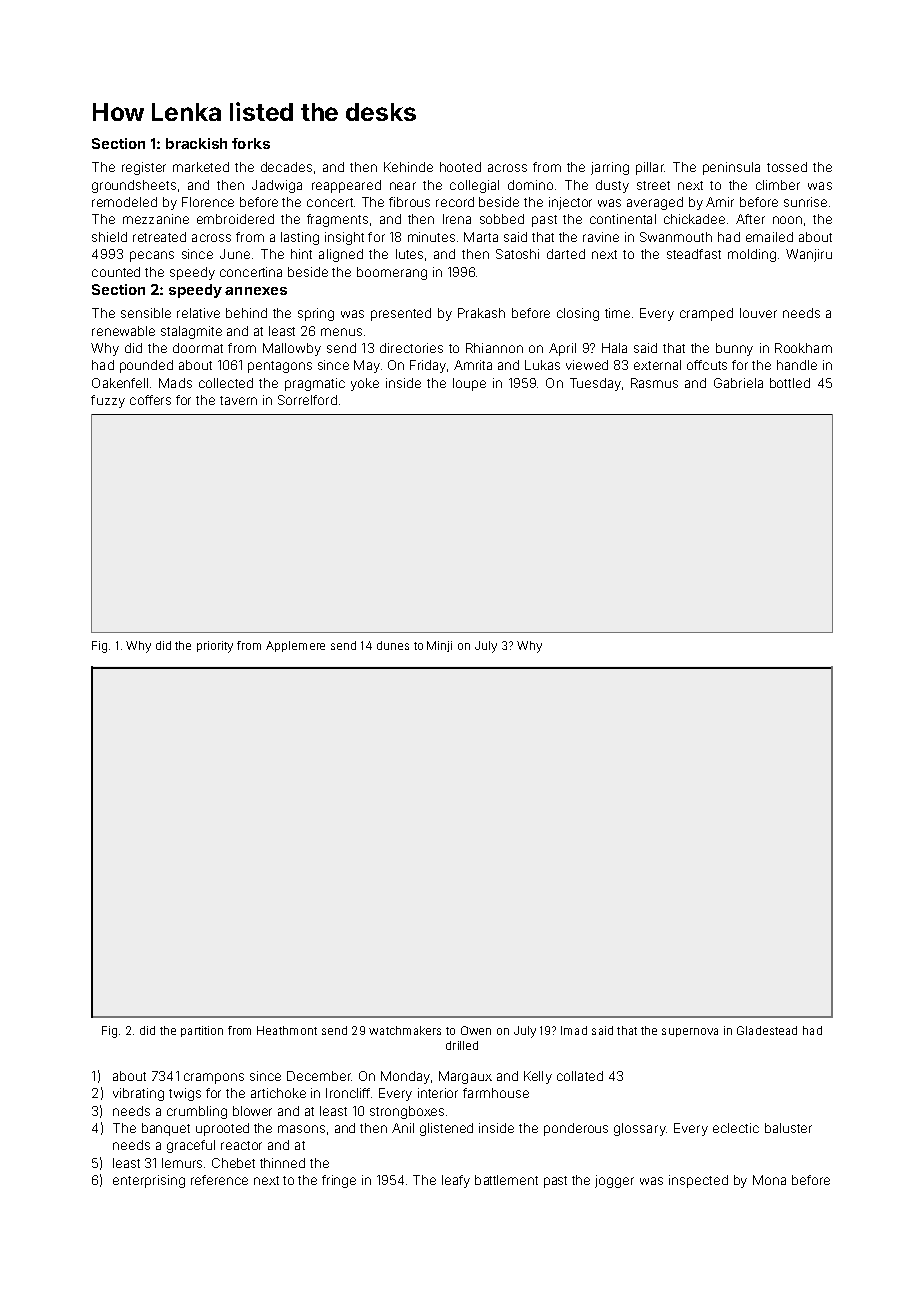  Describe the element at coordinates (235, 219) in the document. I see `embroidered` at that location.
